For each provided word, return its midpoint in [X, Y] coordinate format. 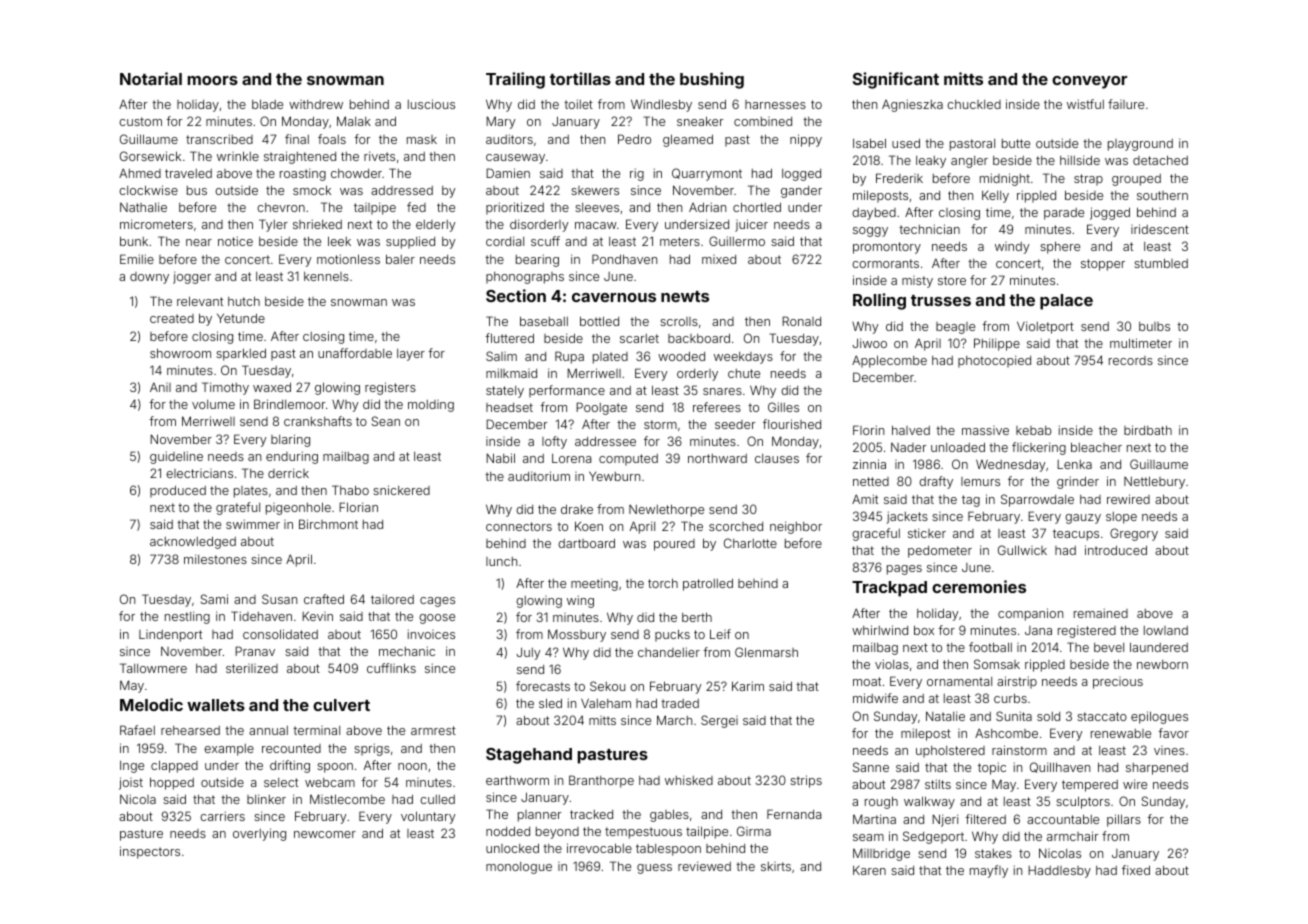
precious [1118, 683]
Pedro [634, 139]
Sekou [607, 686]
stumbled [1161, 263]
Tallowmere [153, 668]
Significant [896, 80]
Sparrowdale [1037, 500]
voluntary [428, 817]
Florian [358, 507]
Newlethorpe [666, 510]
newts [685, 296]
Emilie [137, 259]
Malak [354, 121]
